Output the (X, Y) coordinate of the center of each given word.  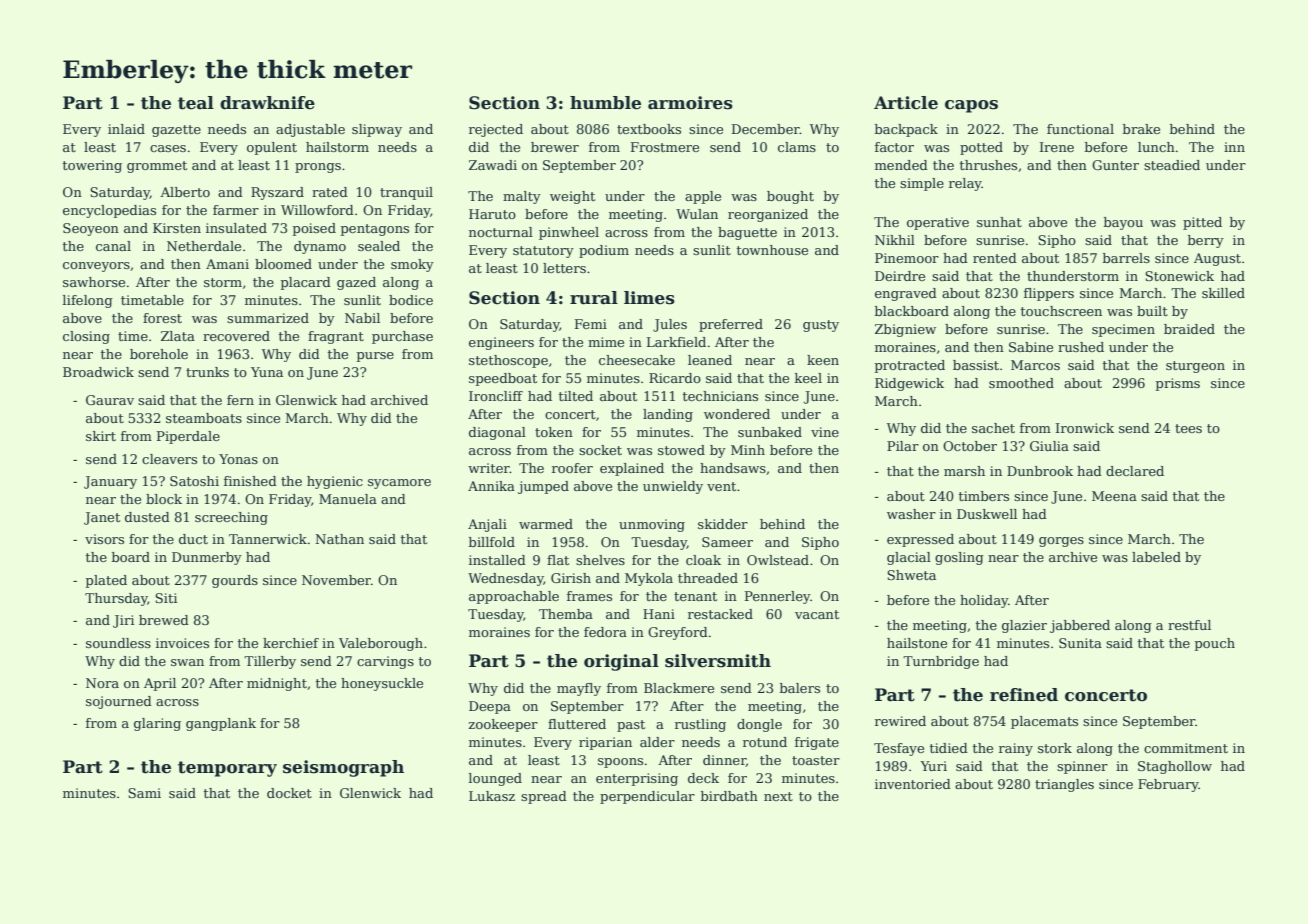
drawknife (267, 103)
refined (1024, 695)
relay (965, 184)
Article (906, 103)
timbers (984, 496)
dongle (759, 725)
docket (289, 793)
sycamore (399, 484)
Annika (491, 486)
